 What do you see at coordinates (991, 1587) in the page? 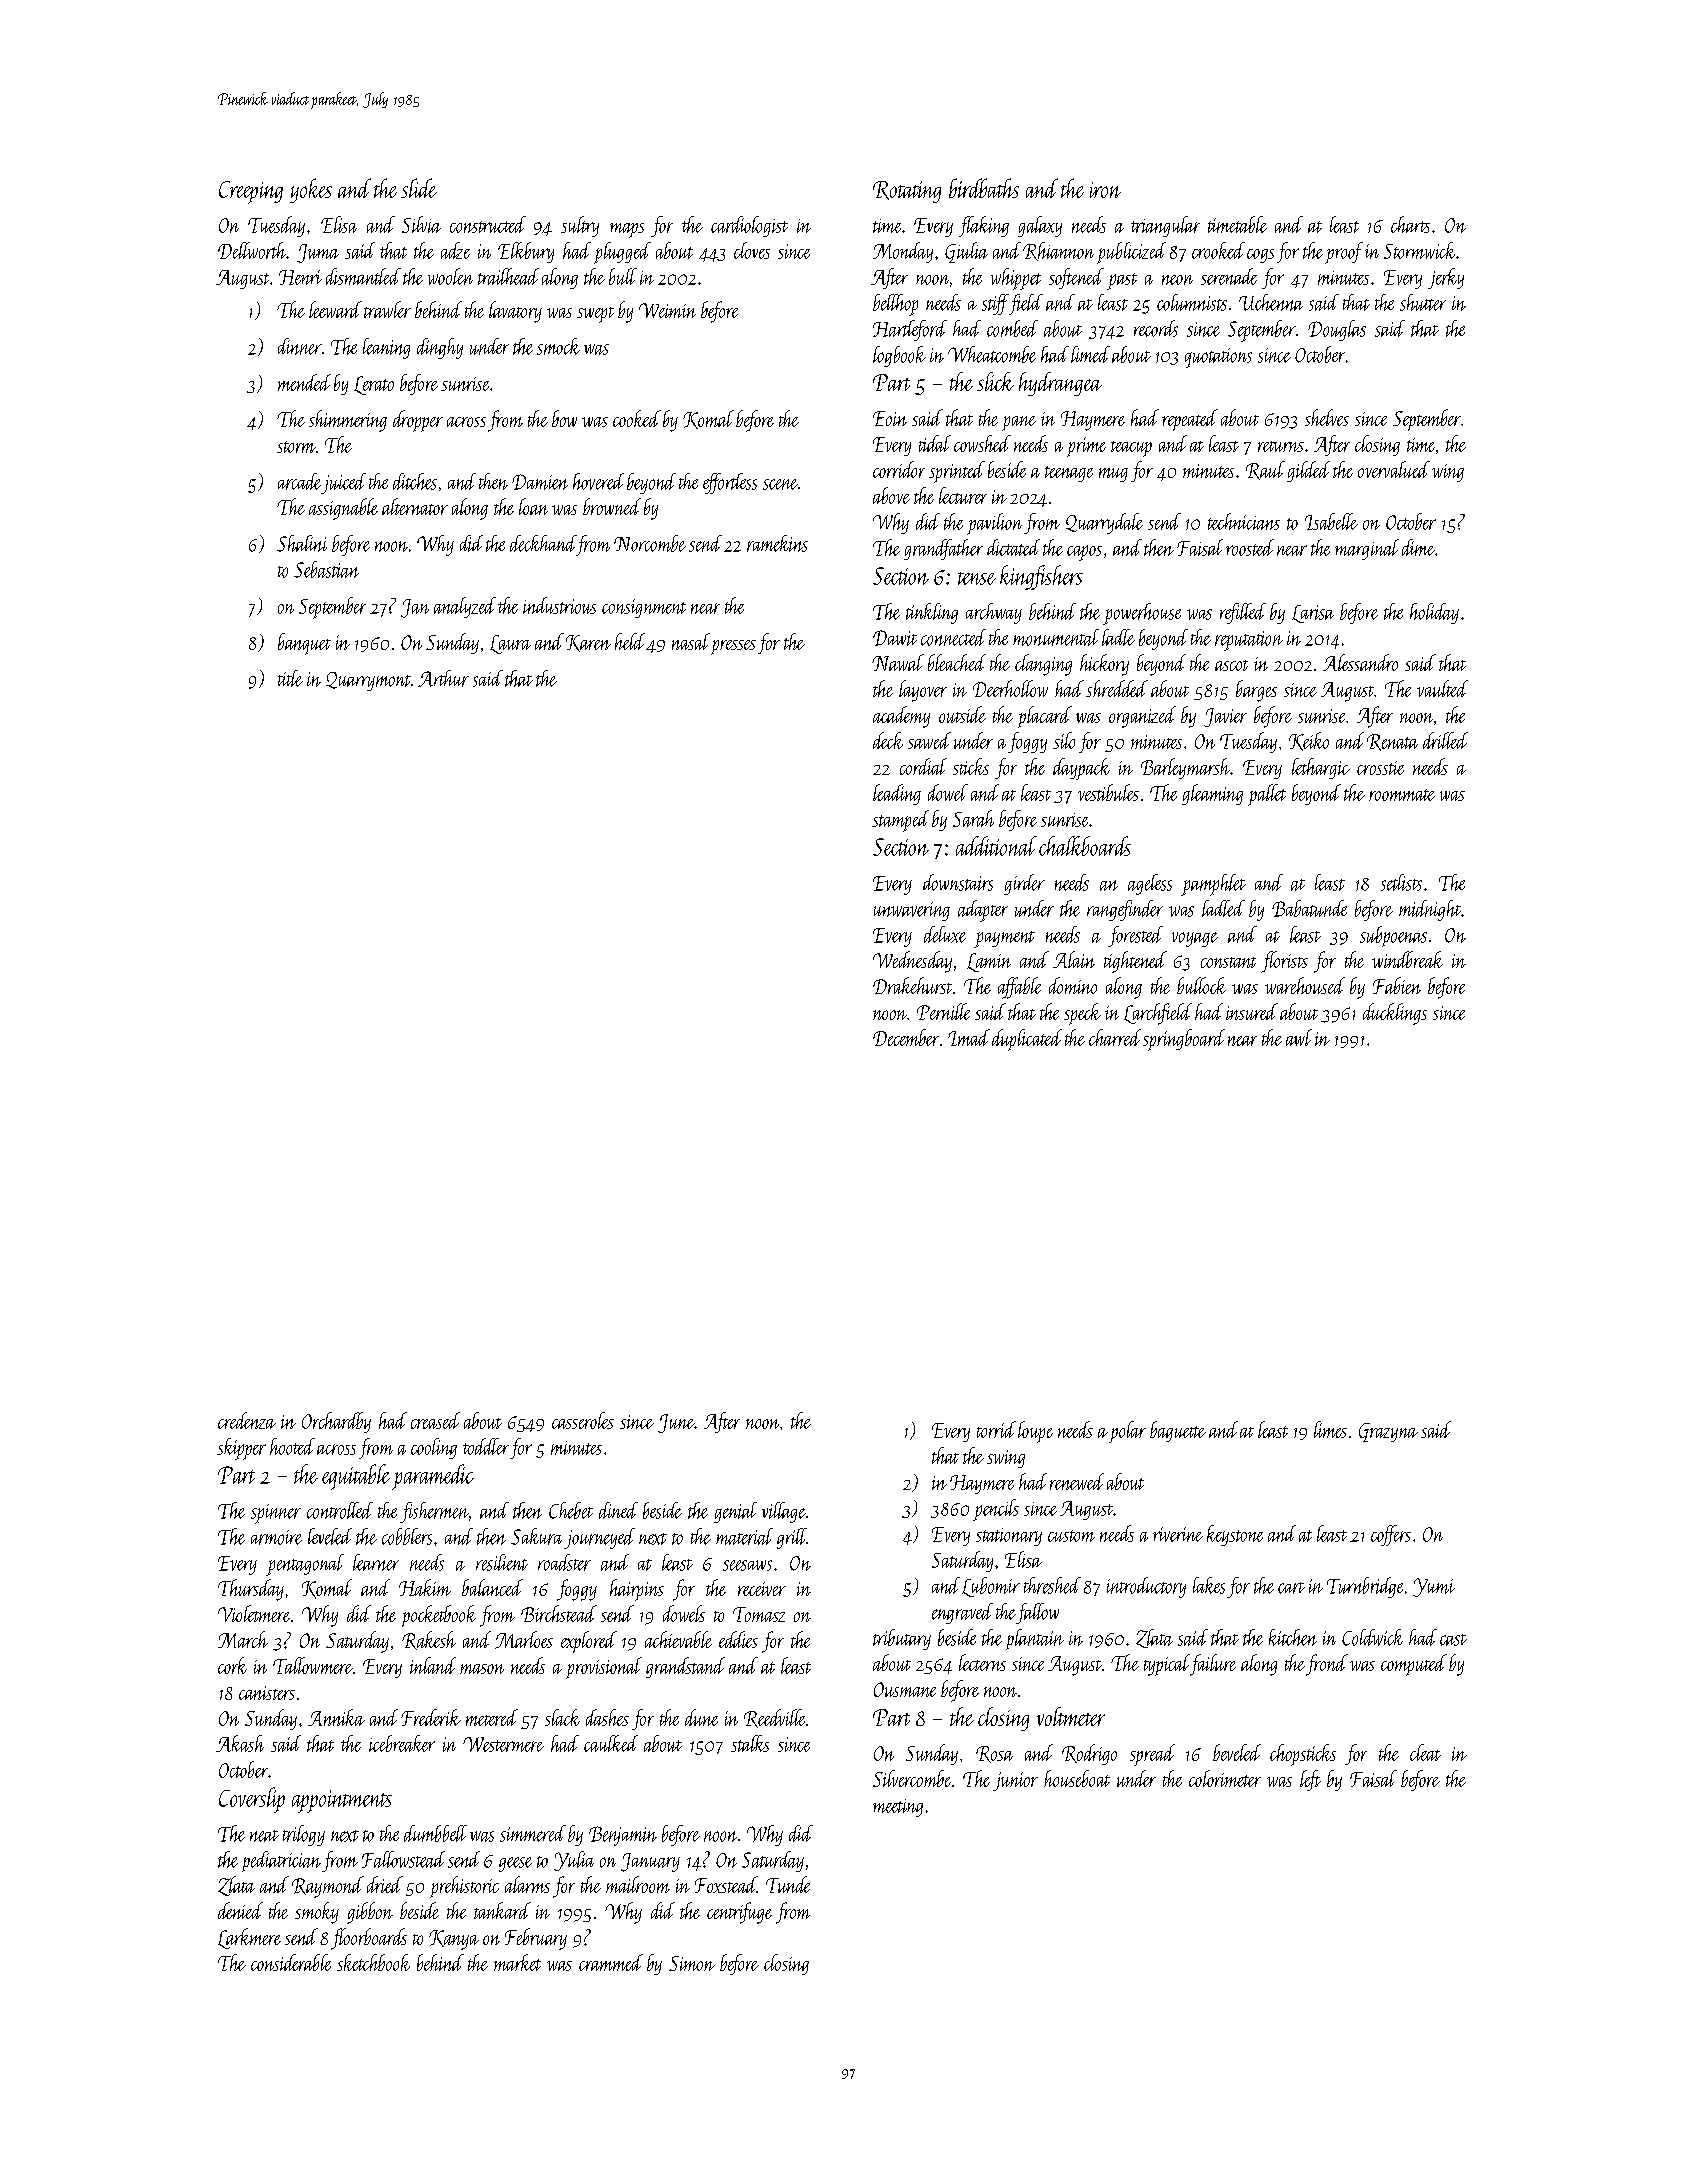
I see `Lubomir` at bounding box center [991, 1587].
